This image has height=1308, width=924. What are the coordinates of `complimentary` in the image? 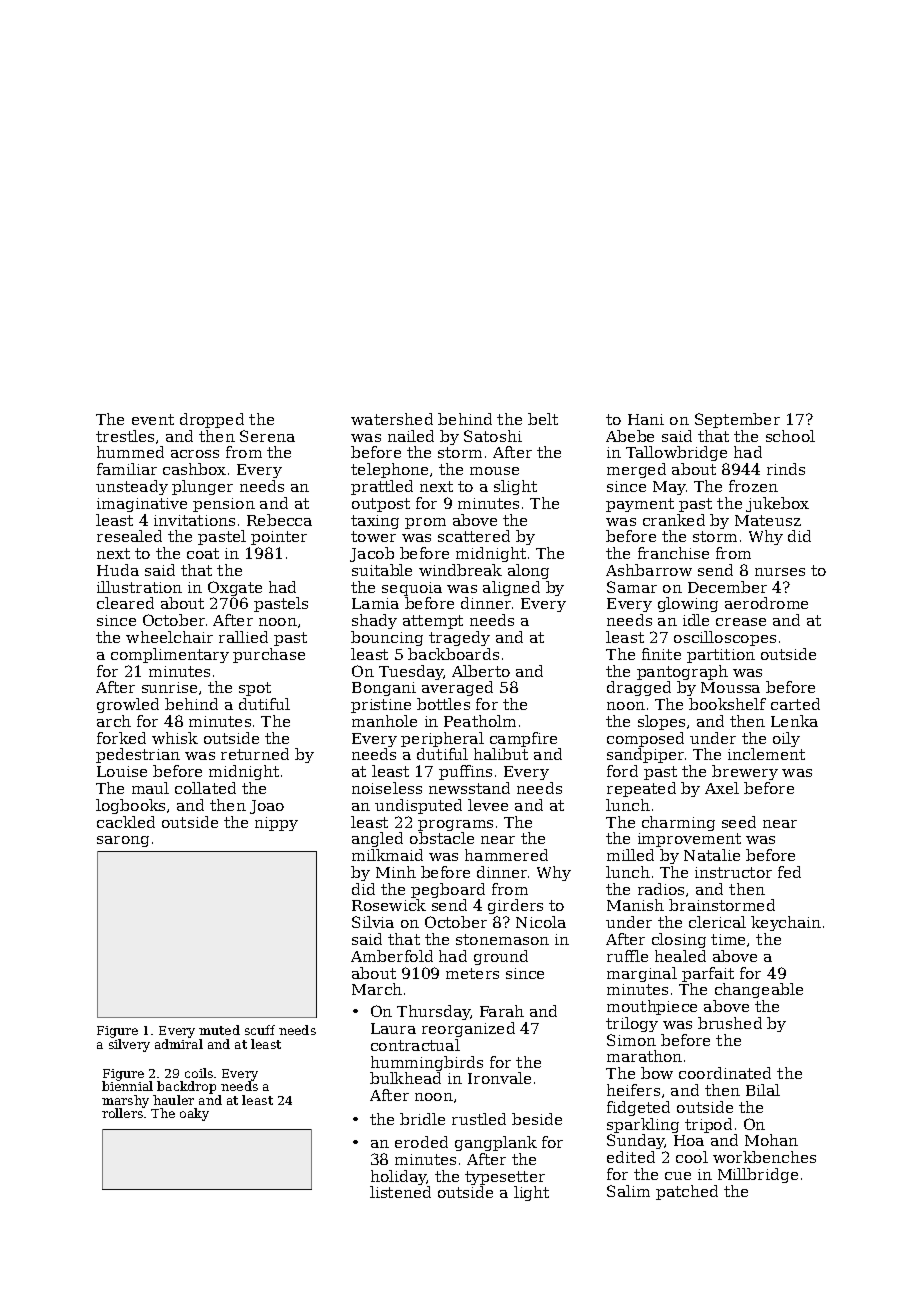 It's located at (170, 655).
